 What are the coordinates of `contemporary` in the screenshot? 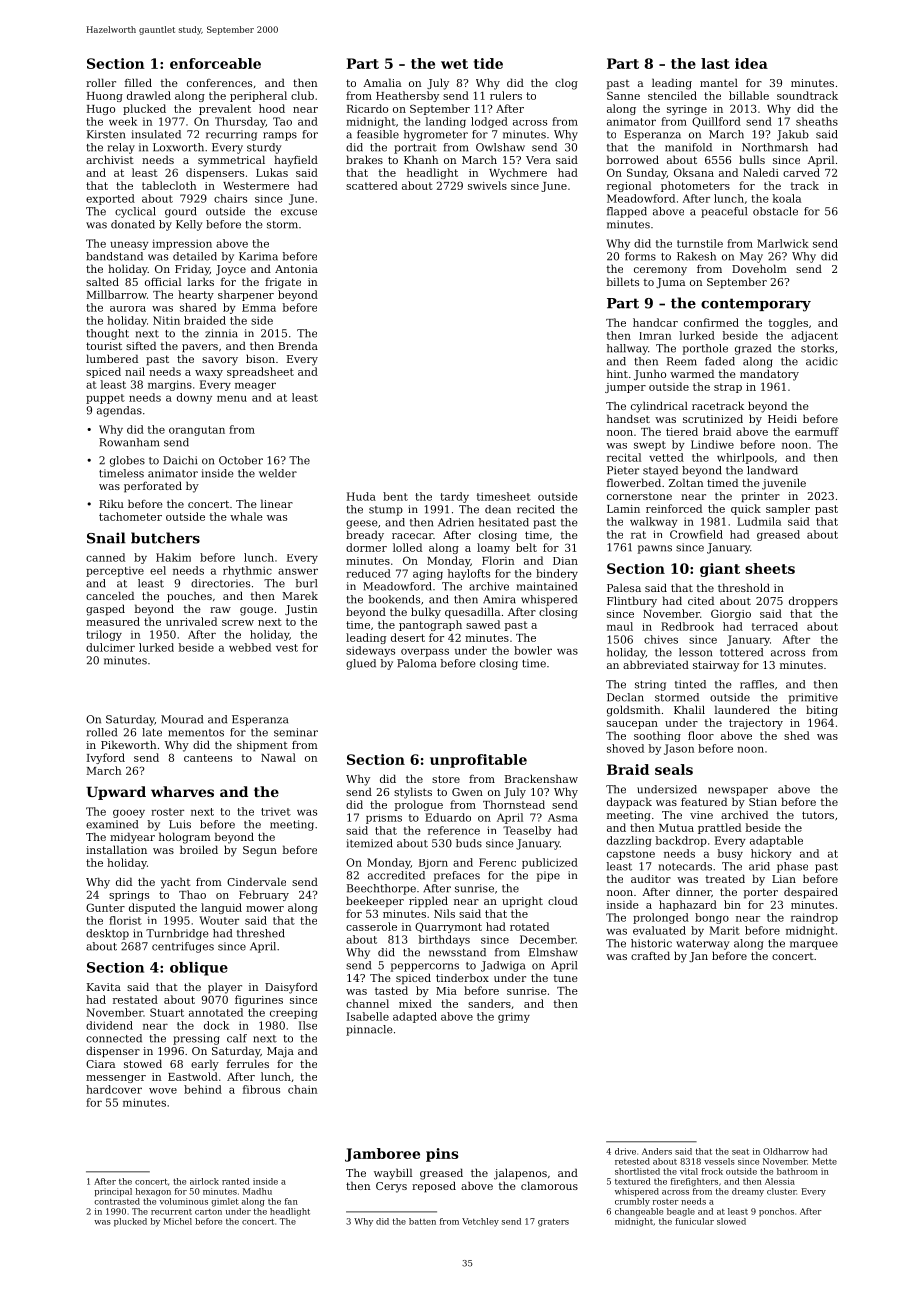 It's located at (756, 305).
